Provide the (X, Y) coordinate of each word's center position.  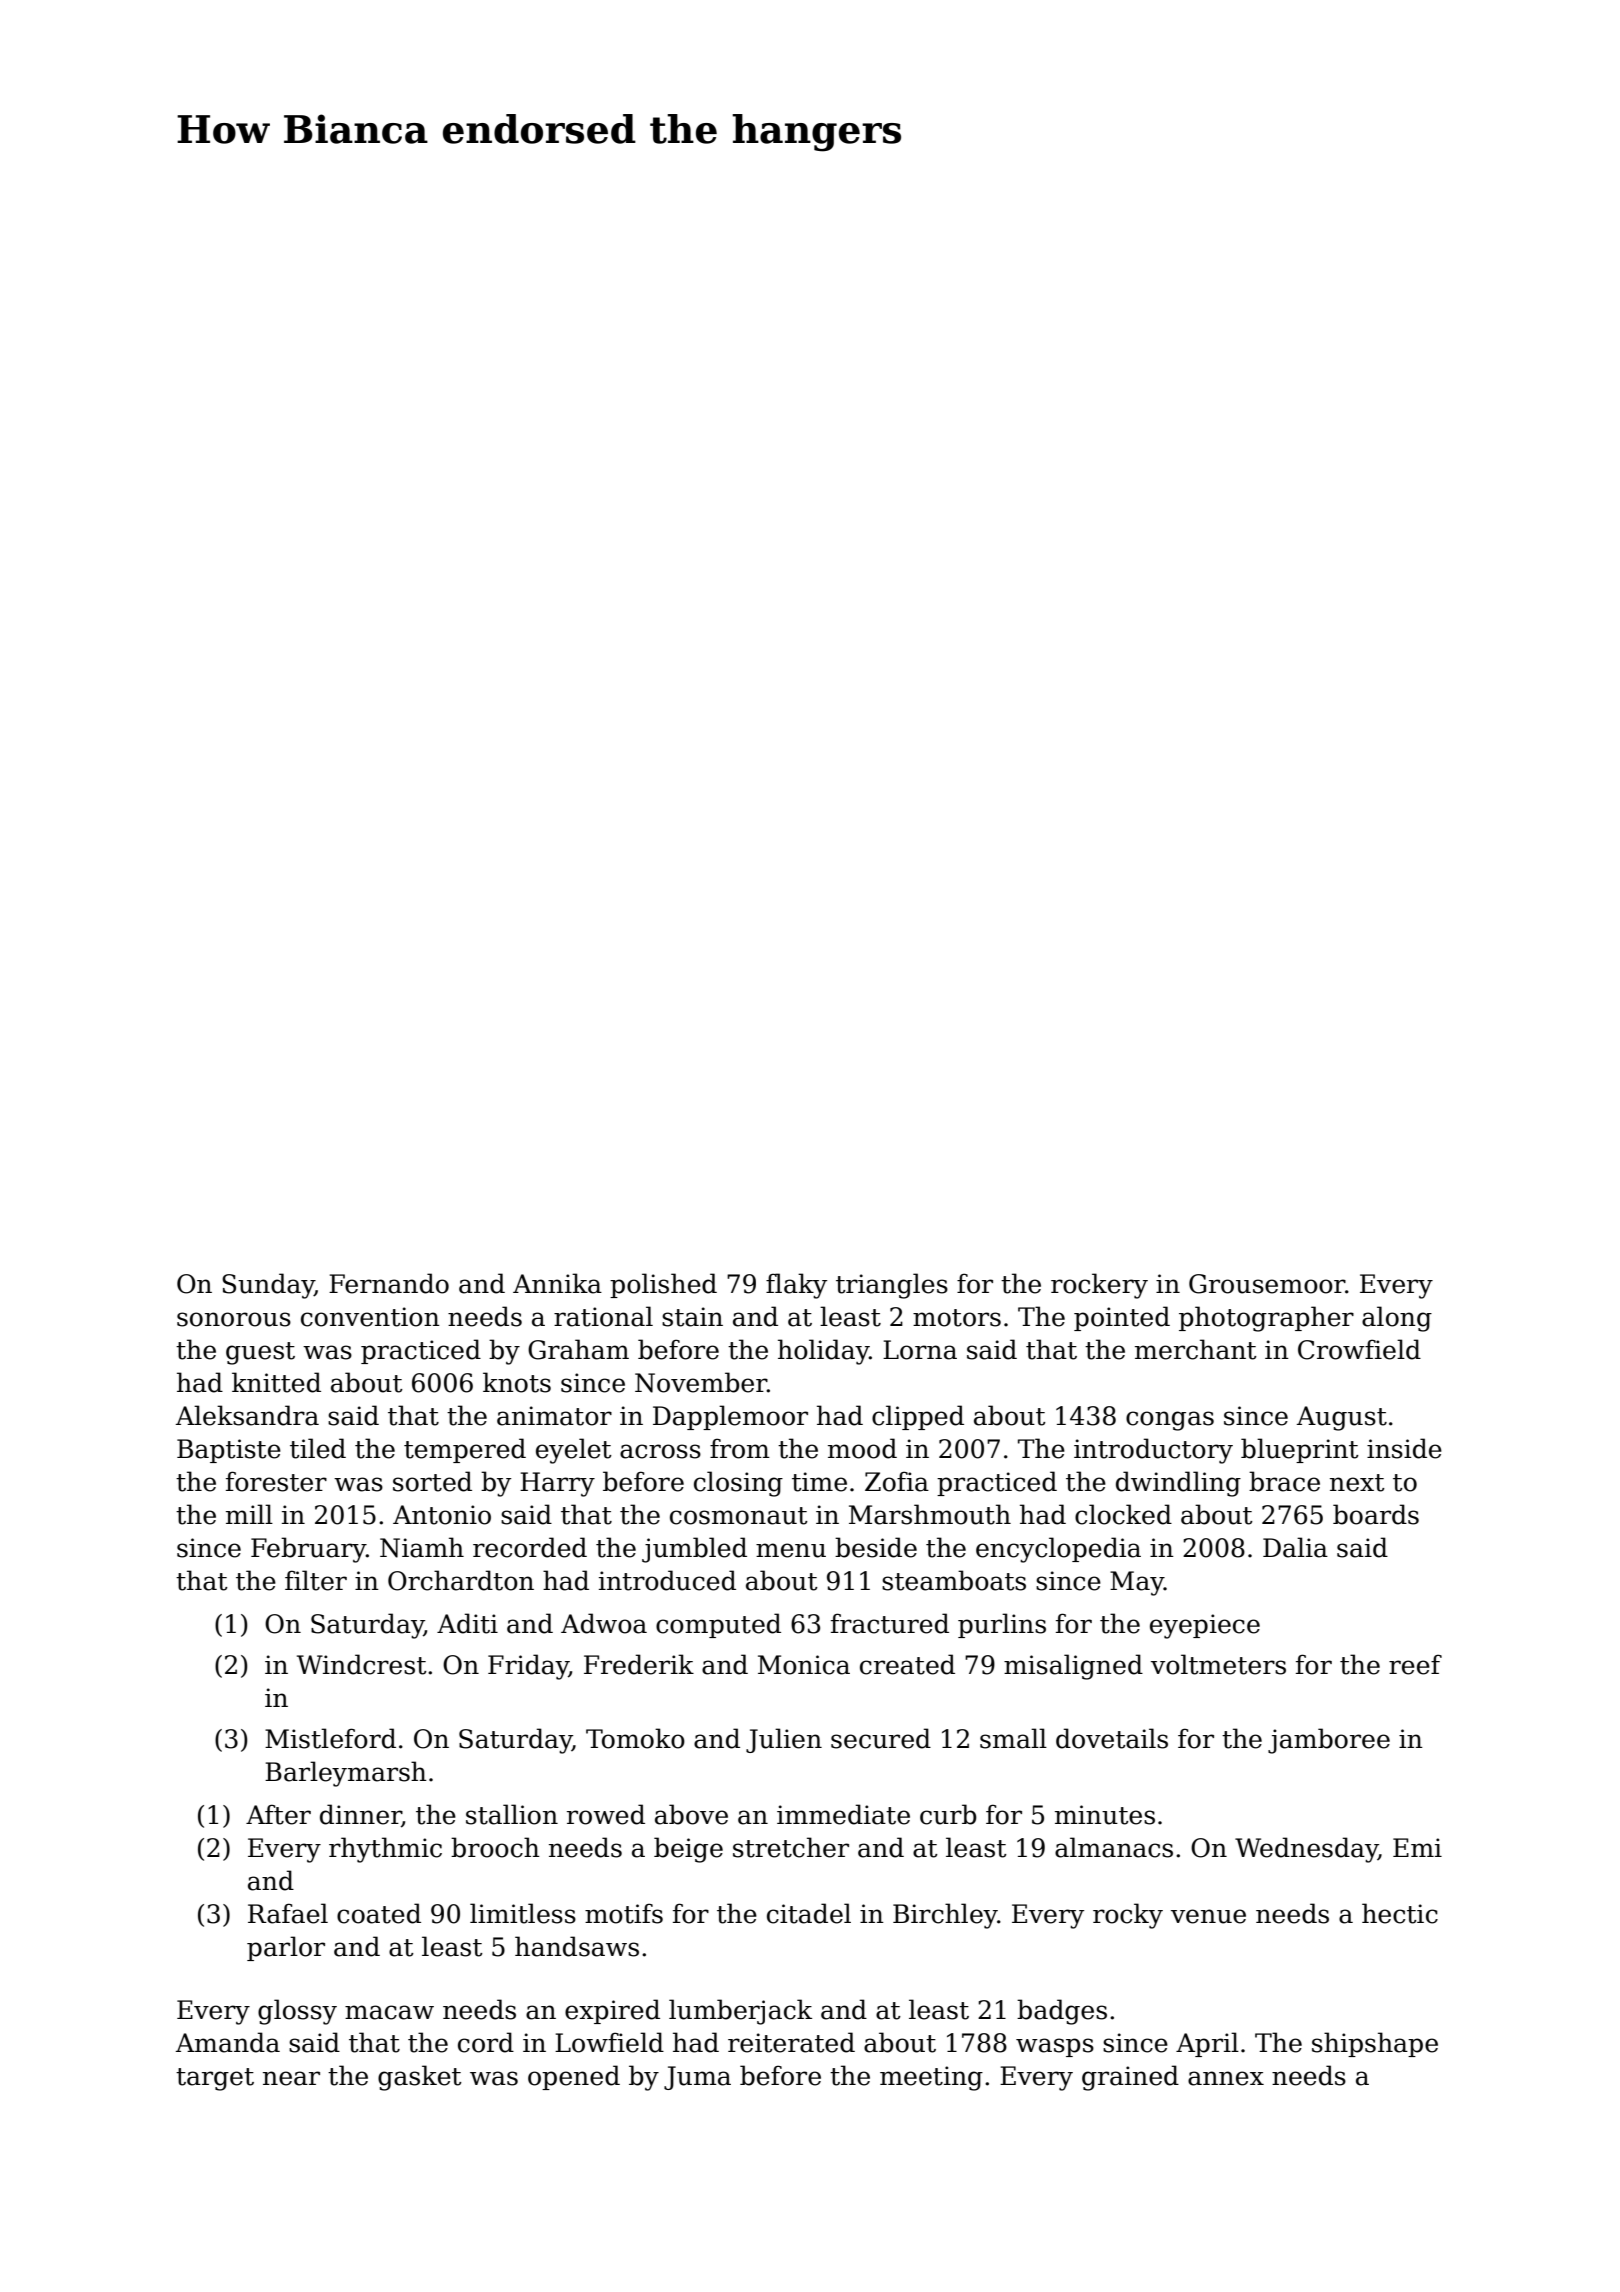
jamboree (1329, 1741)
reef (1415, 1664)
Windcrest (362, 1664)
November (701, 1382)
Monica (804, 1665)
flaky (796, 1286)
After (278, 1814)
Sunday (268, 1286)
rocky (1128, 1916)
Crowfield (1359, 1349)
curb (948, 1814)
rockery (1099, 1286)
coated (379, 1913)
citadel (809, 1913)
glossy (297, 2012)
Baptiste (229, 1451)
